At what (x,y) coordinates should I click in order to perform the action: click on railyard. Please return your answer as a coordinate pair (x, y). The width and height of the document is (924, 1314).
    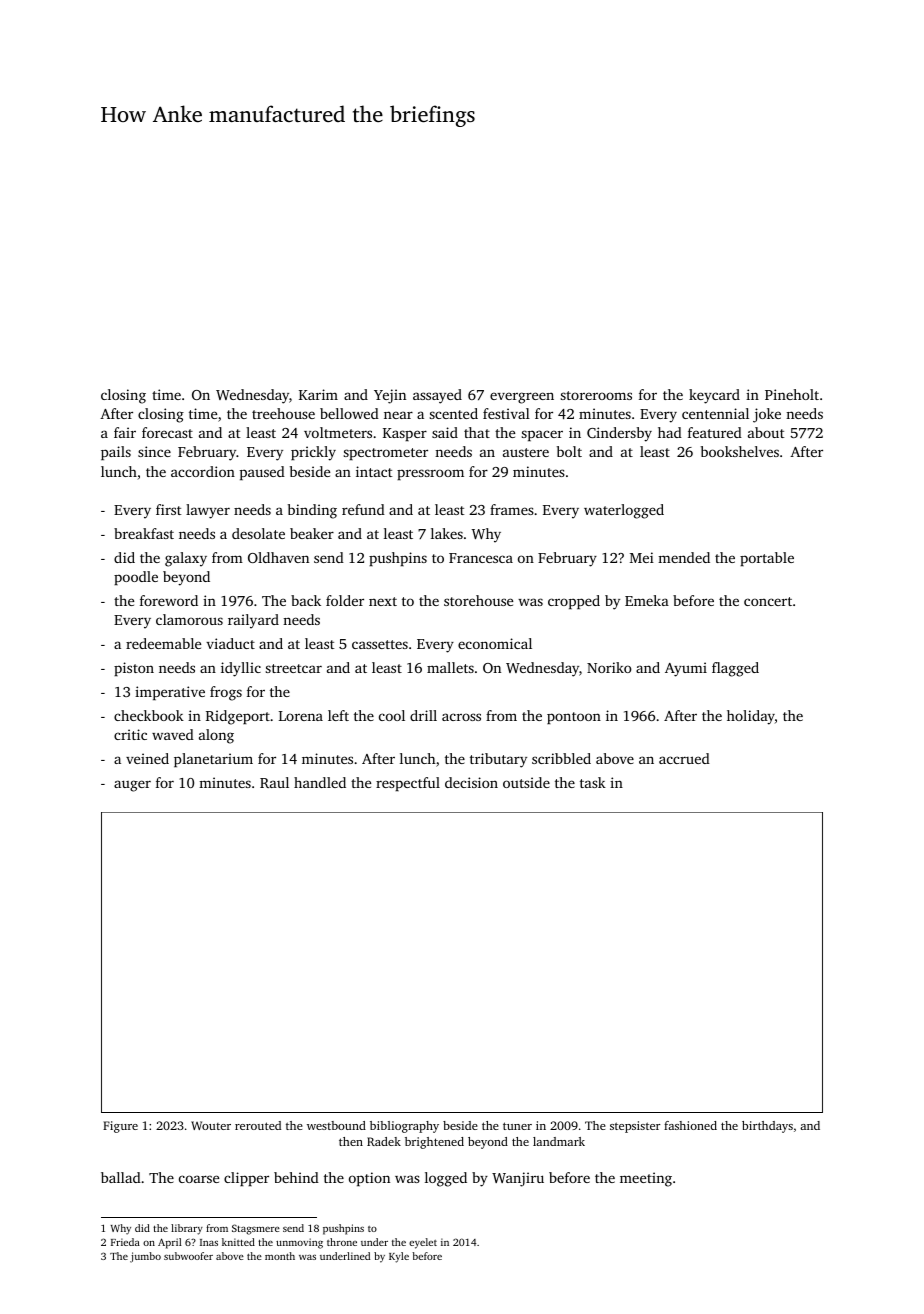
    Looking at the image, I should click on (253, 621).
